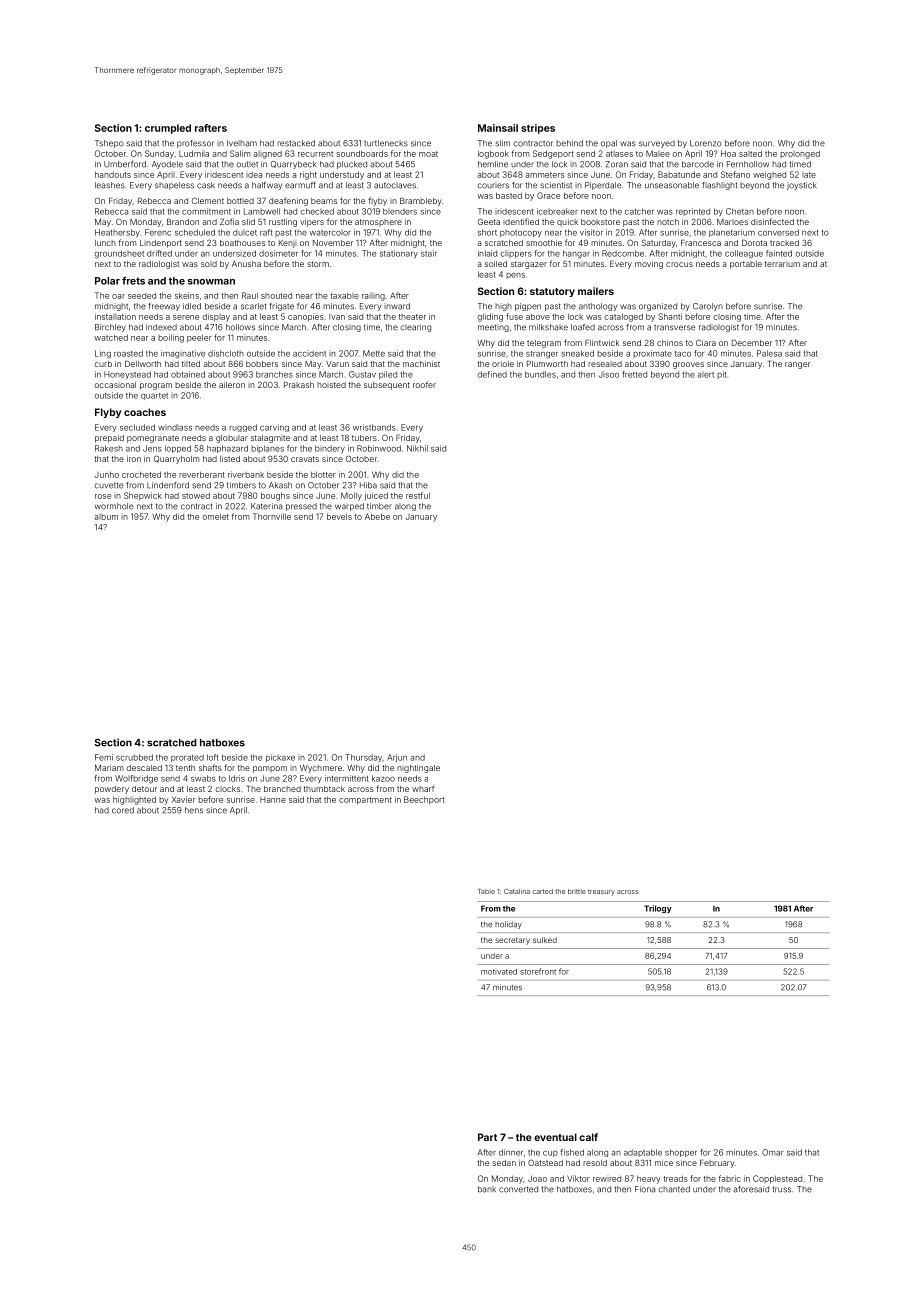  What do you see at coordinates (556, 185) in the screenshot?
I see `scientist` at bounding box center [556, 185].
